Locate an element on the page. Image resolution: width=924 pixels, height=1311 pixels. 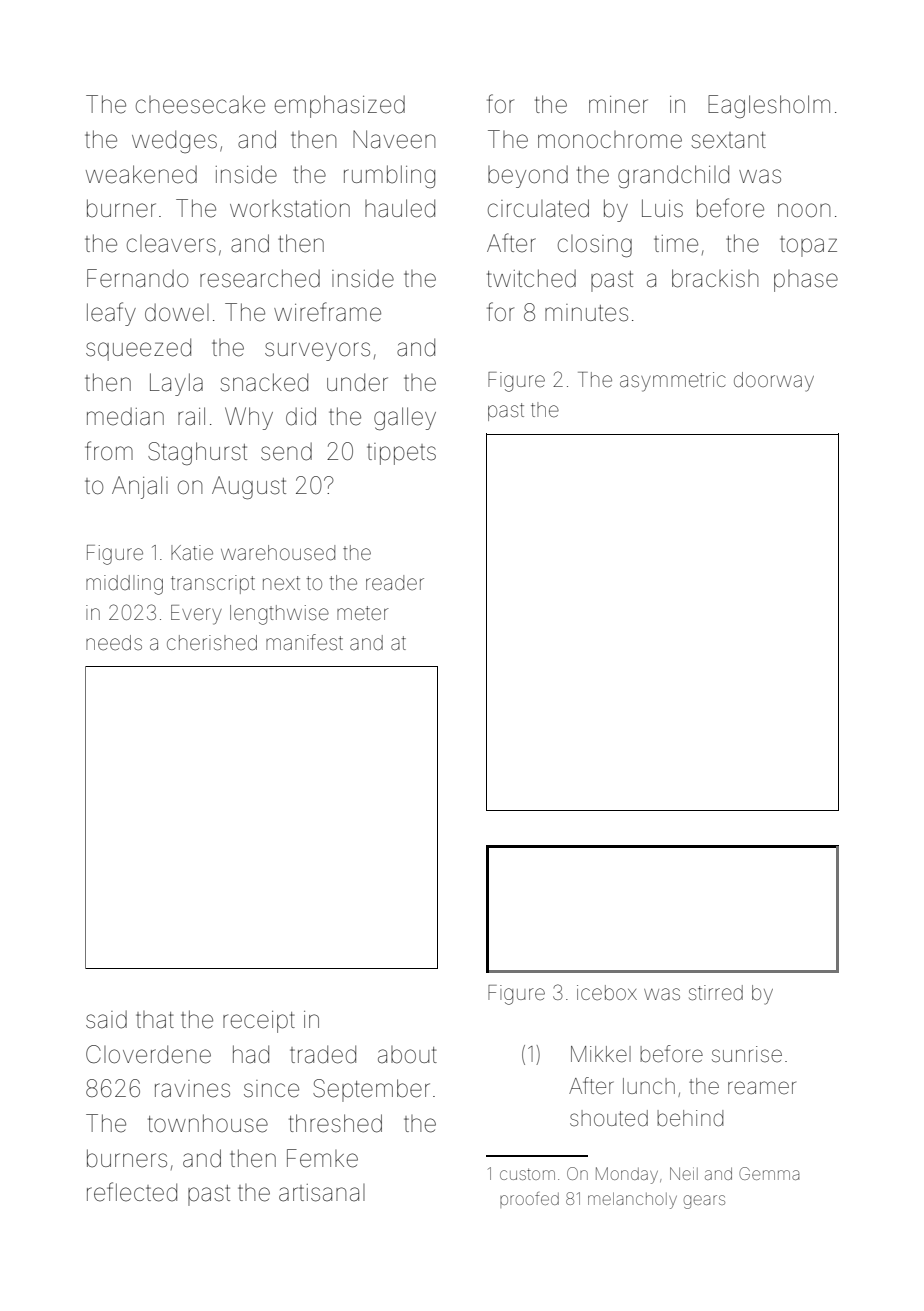
needs is located at coordinates (114, 642).
